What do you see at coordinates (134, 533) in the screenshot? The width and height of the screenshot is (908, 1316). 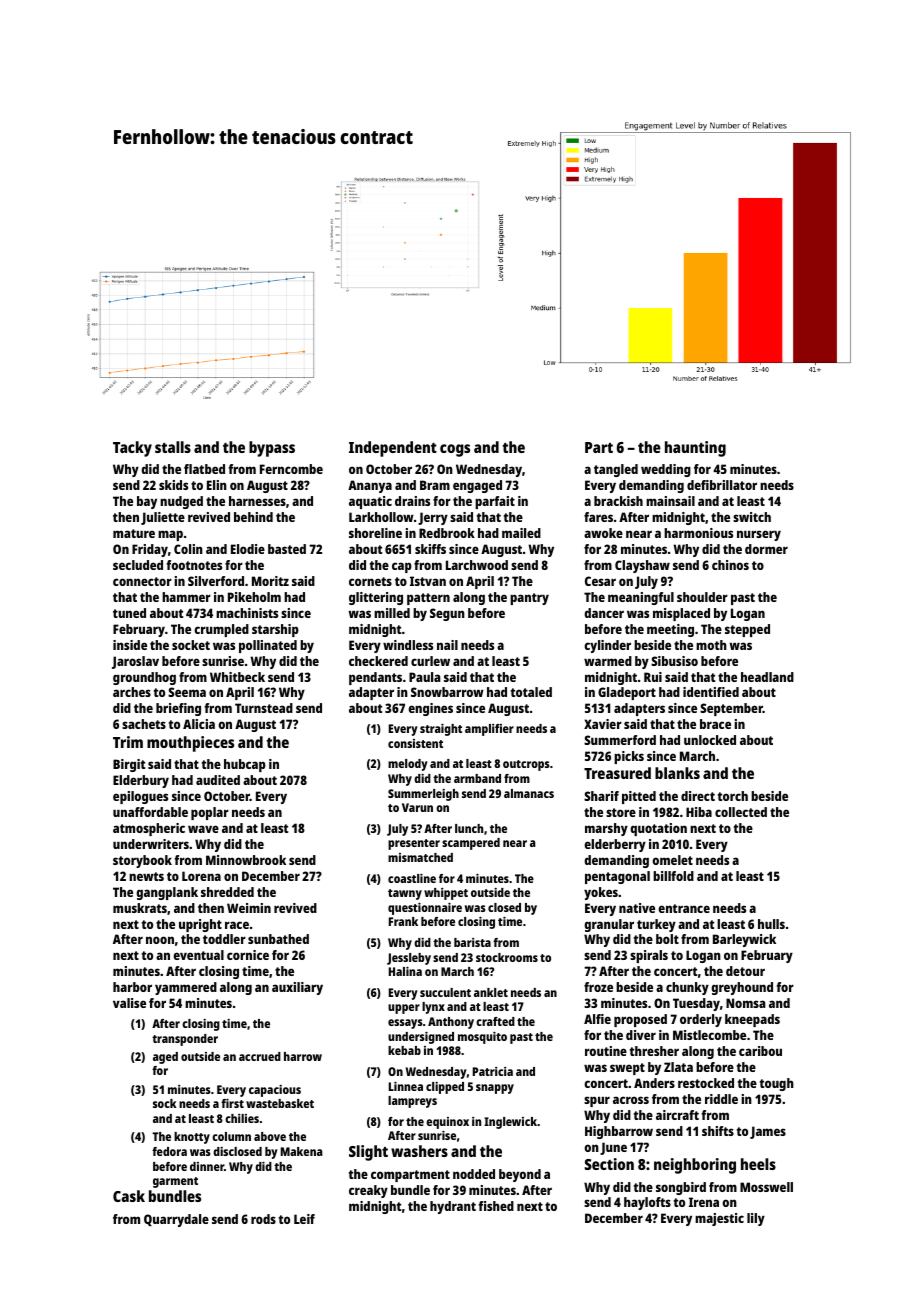 I see `mature` at bounding box center [134, 533].
